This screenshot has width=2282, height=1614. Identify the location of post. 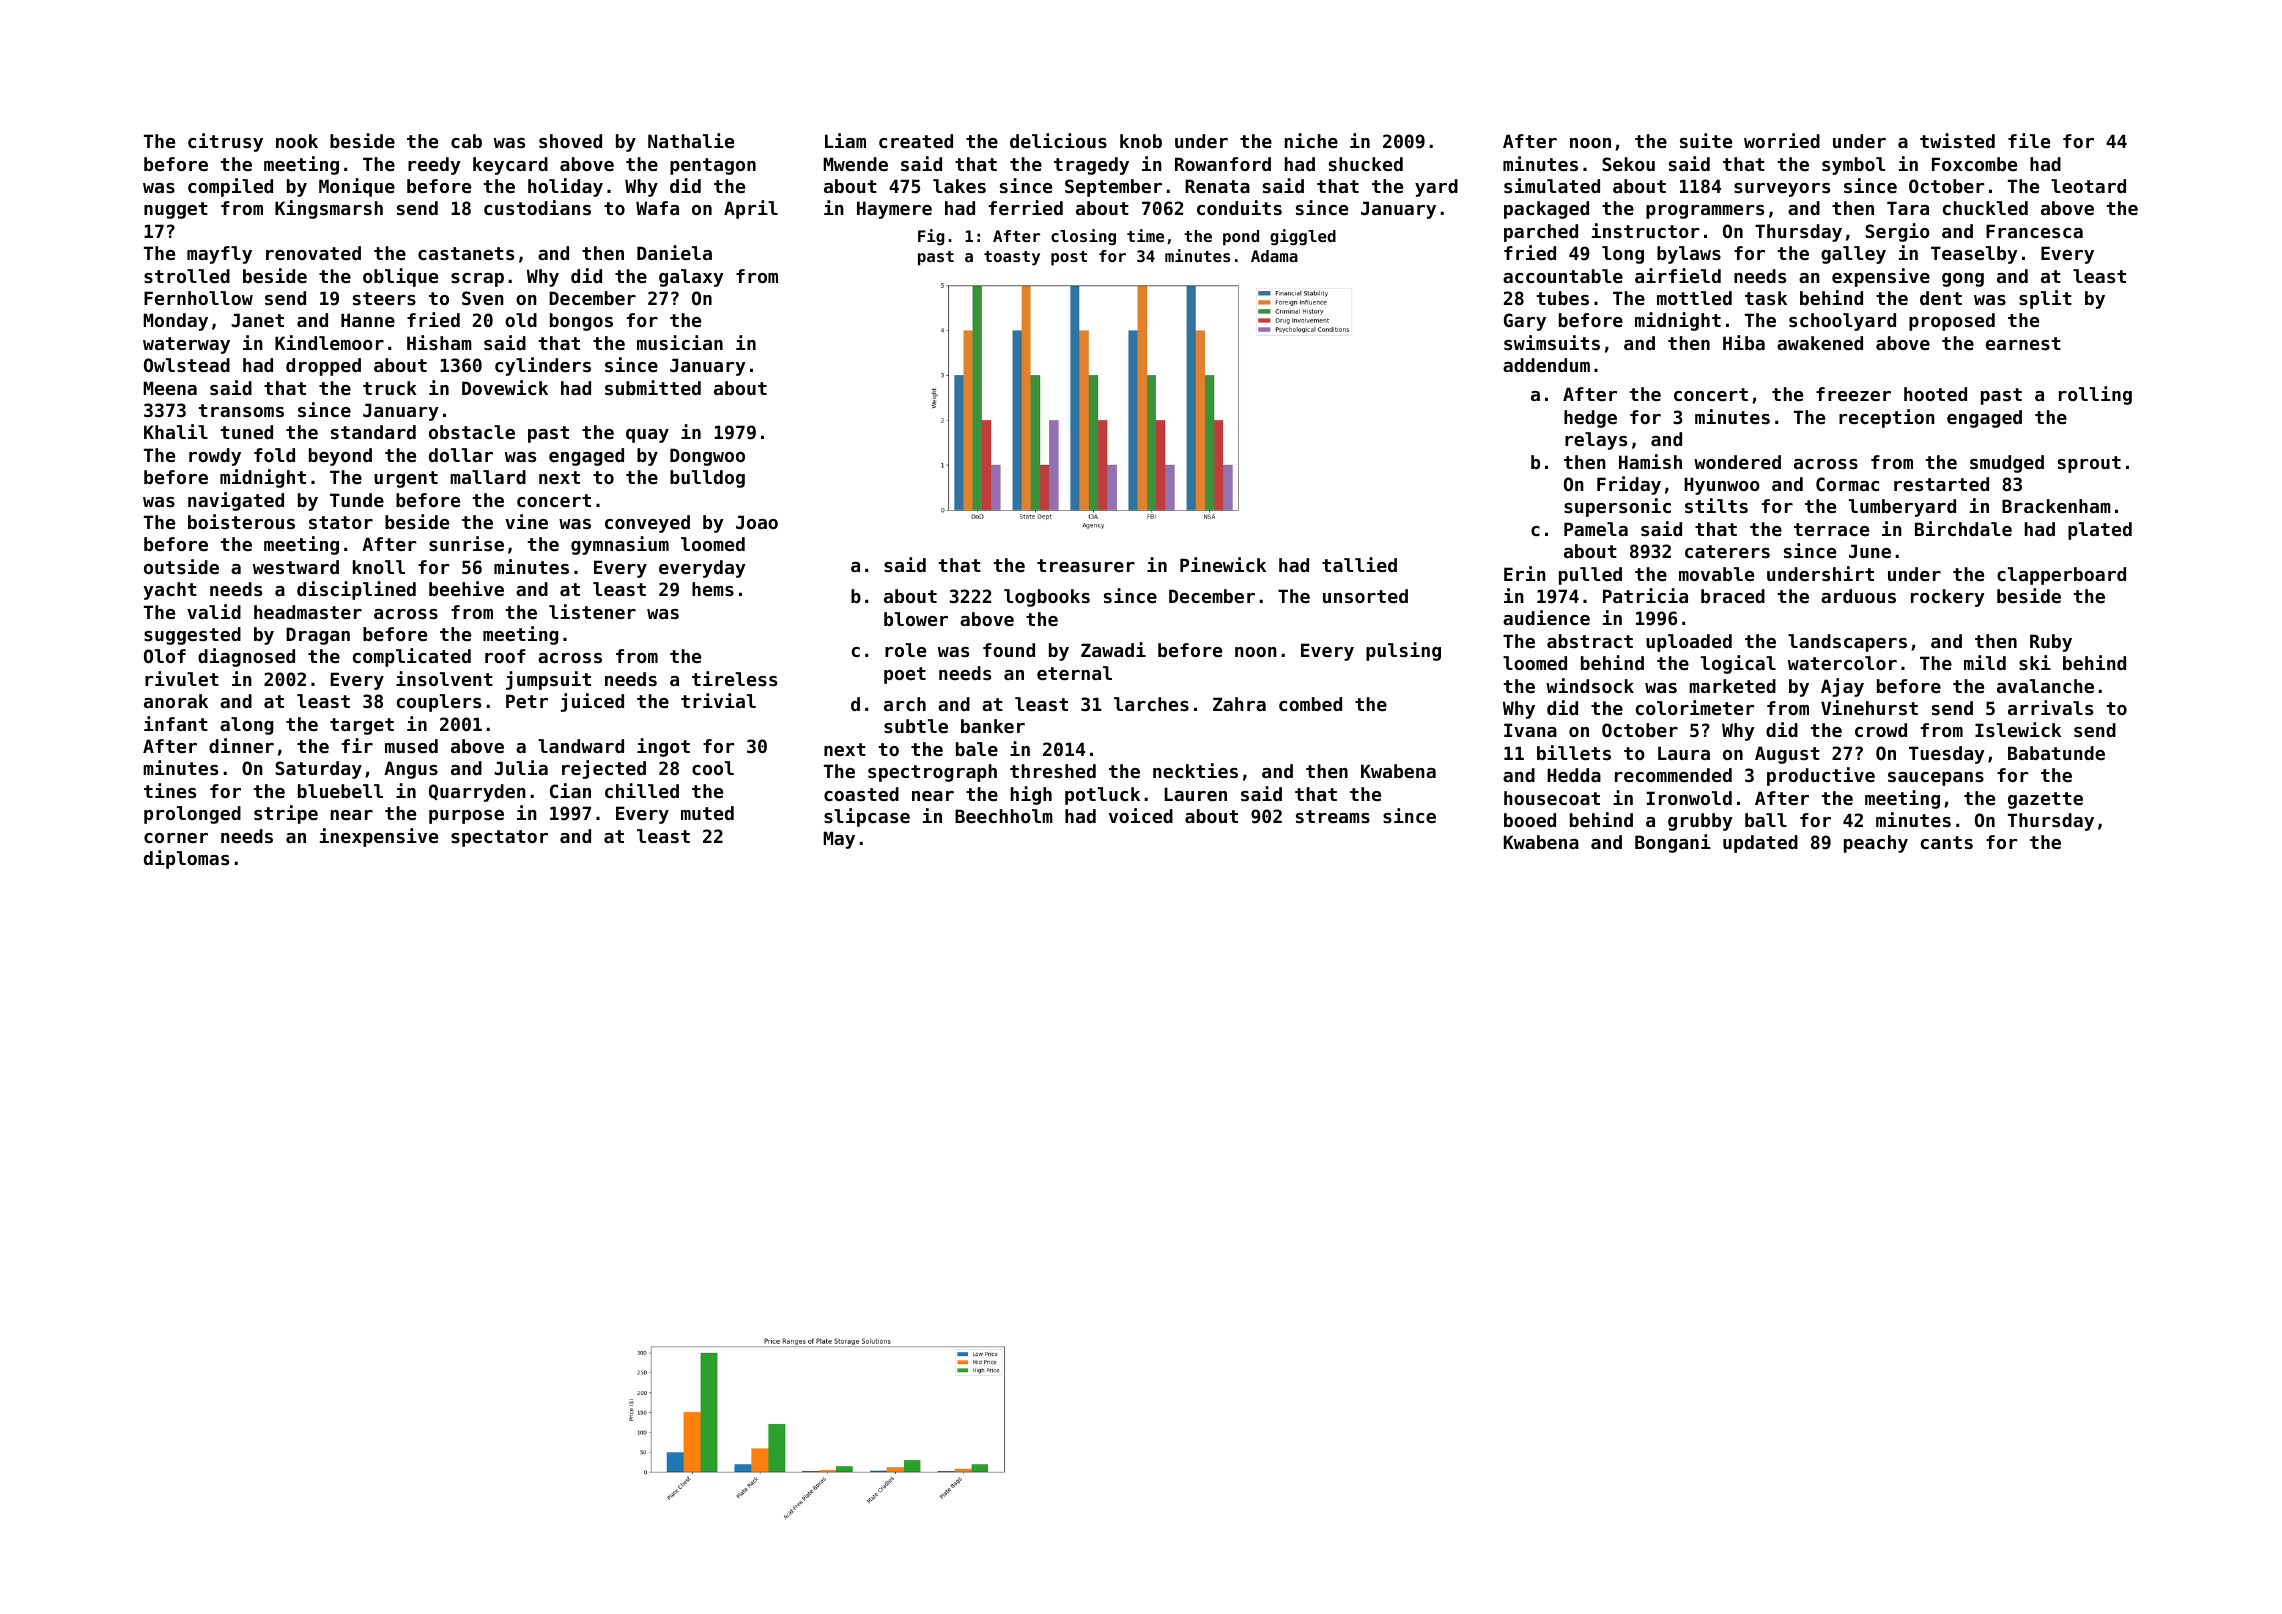
(1069, 258).
